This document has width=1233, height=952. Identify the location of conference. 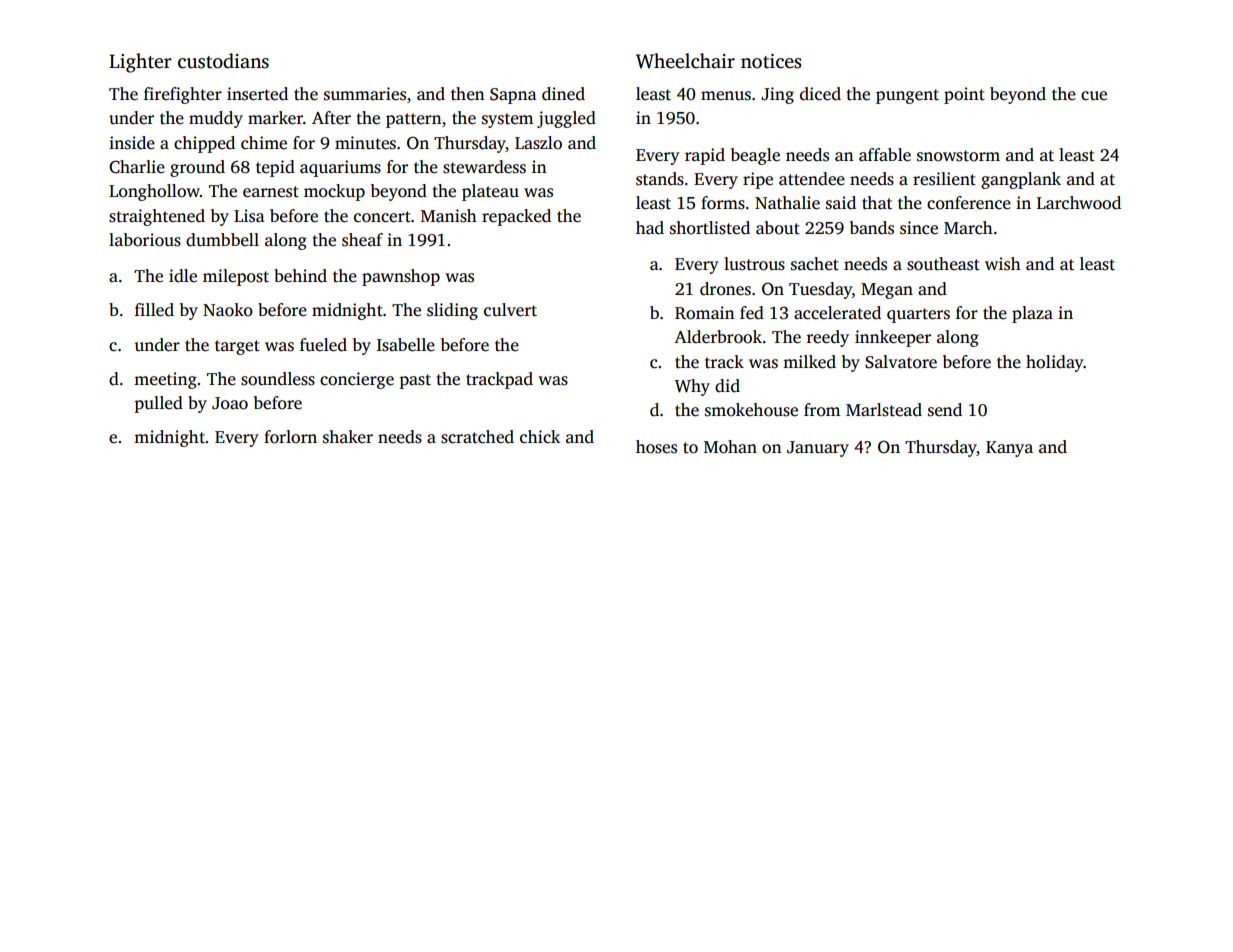
(969, 203).
